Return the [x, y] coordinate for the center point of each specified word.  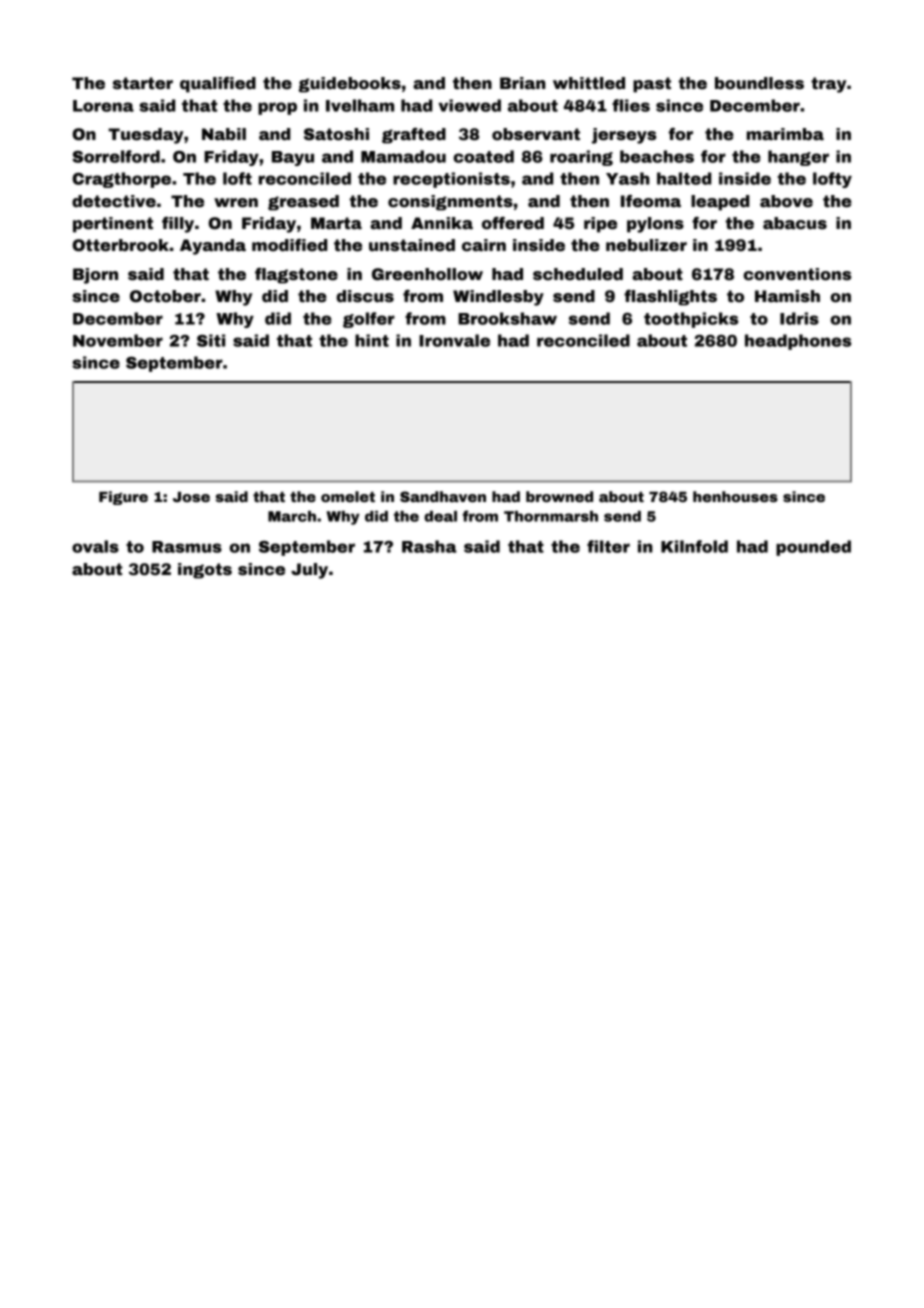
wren [236, 203]
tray [828, 85]
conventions [797, 274]
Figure [123, 498]
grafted [414, 136]
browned [559, 496]
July [309, 571]
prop [277, 108]
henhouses [735, 496]
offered [513, 223]
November [118, 340]
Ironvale [454, 340]
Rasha [429, 546]
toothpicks [691, 320]
